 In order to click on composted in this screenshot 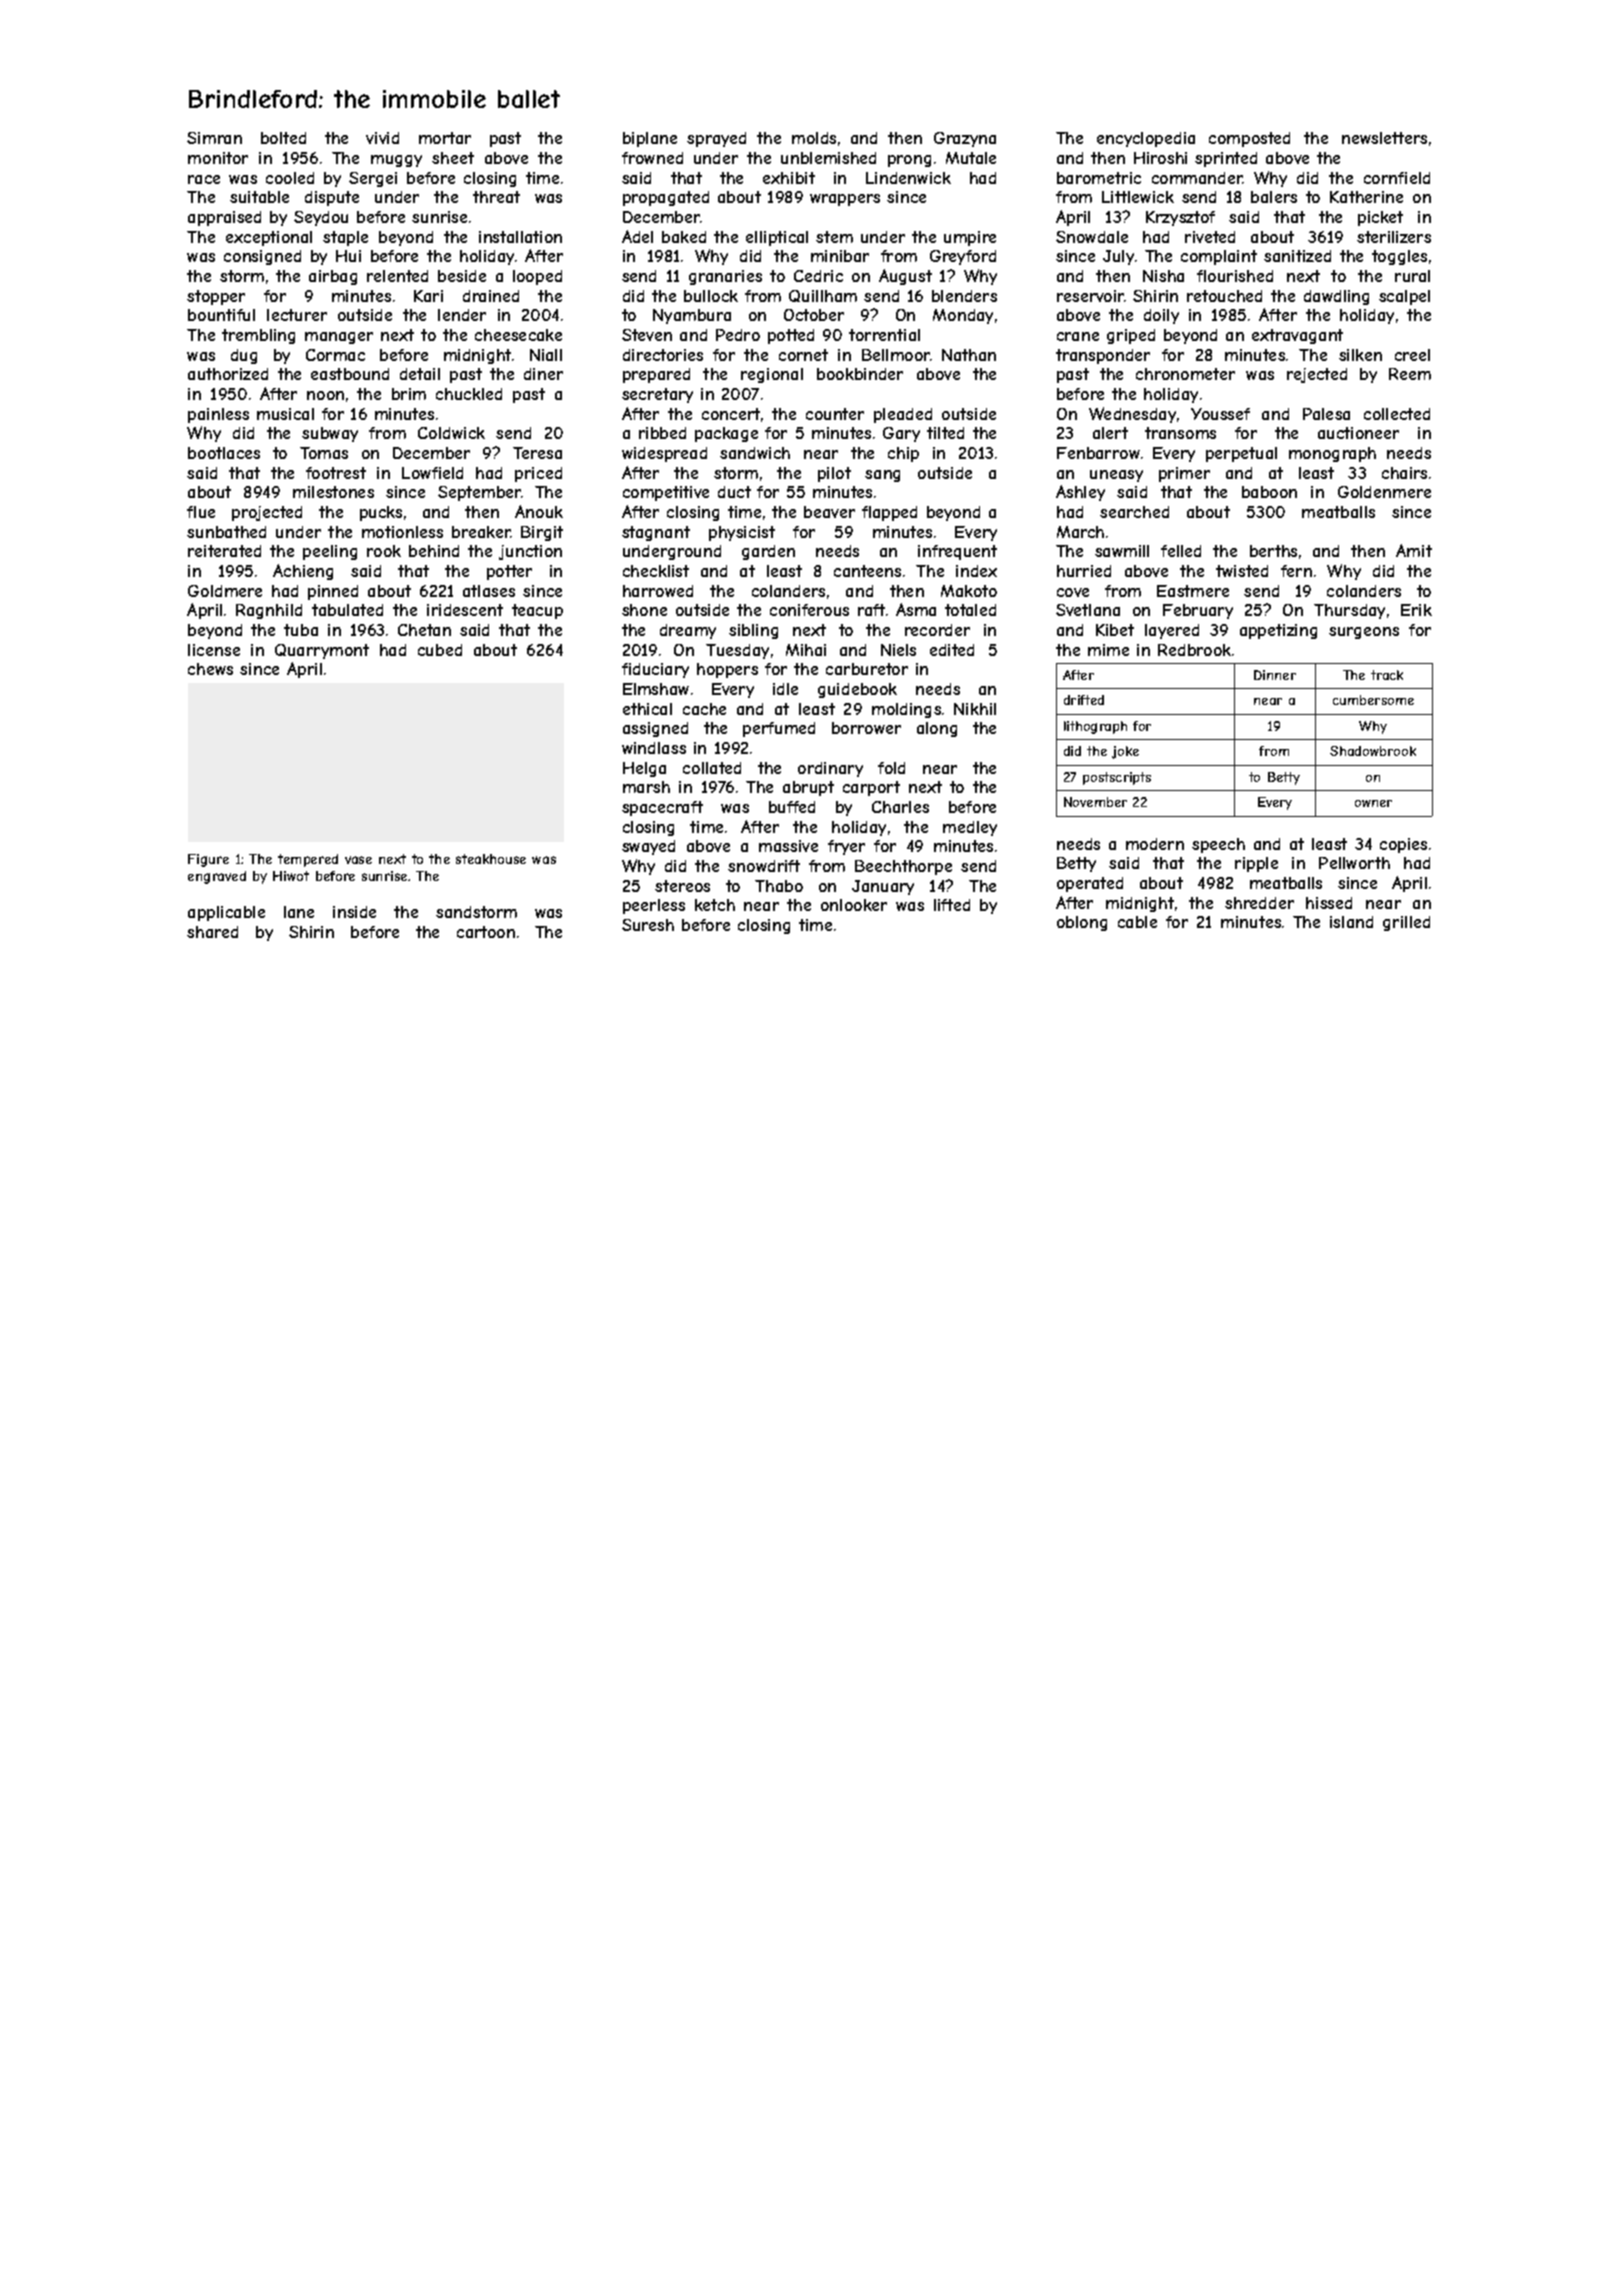, I will do `click(1249, 139)`.
